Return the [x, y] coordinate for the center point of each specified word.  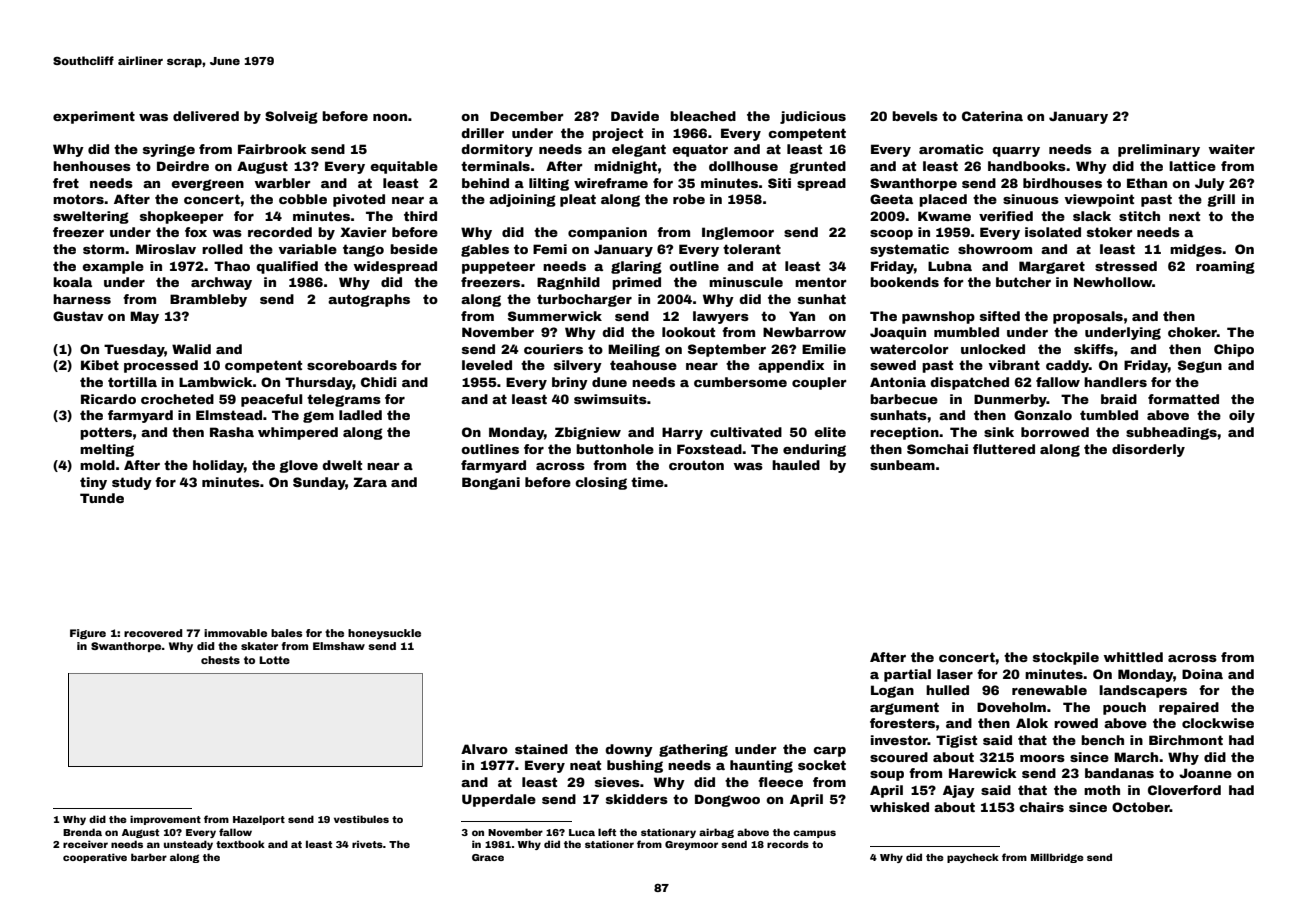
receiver [85, 844]
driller [482, 133]
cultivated [746, 432]
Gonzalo [1043, 415]
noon [390, 117]
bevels [915, 116]
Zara [370, 482]
